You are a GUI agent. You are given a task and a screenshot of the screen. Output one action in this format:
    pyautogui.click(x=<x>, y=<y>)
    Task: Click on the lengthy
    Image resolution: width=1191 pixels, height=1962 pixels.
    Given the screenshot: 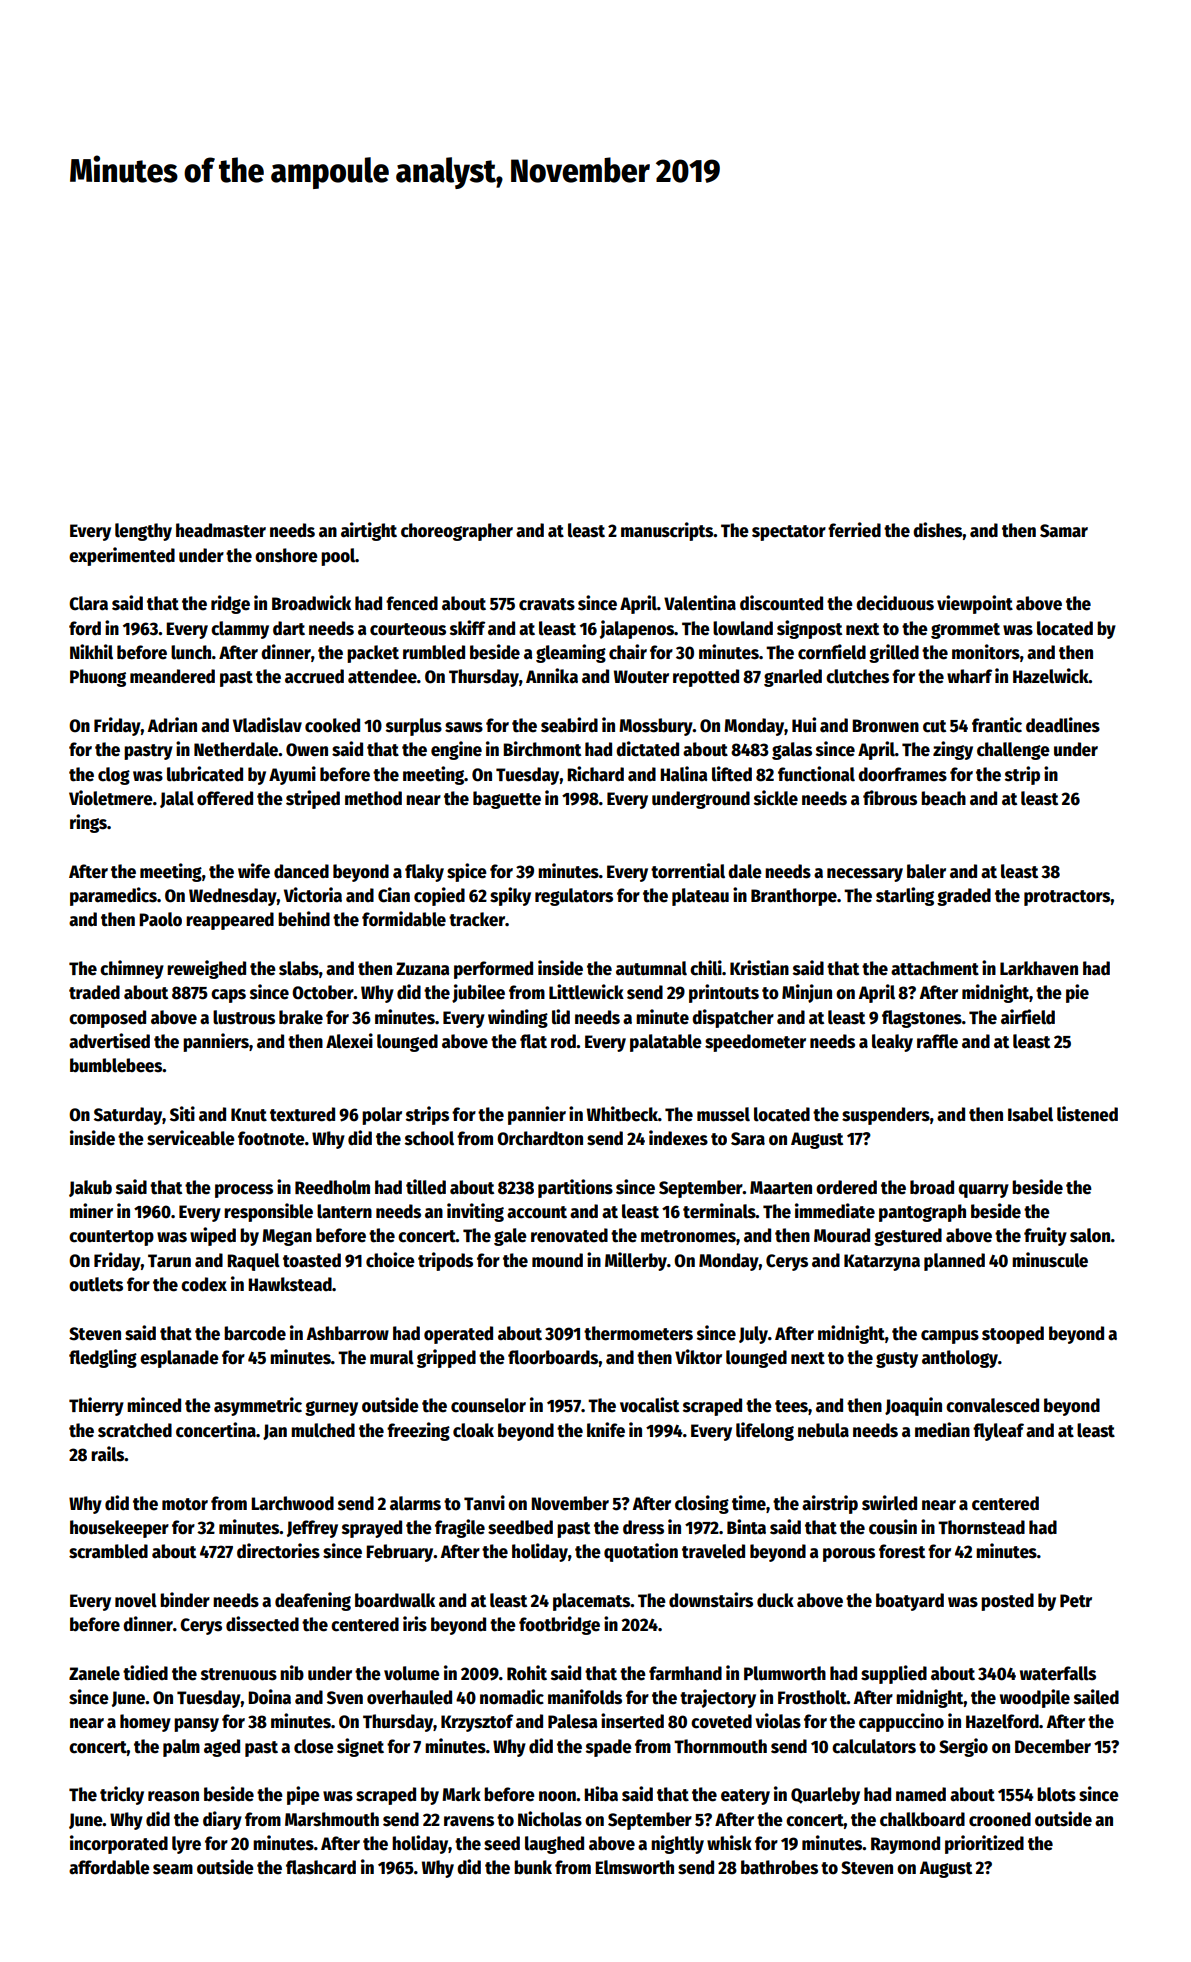 What is the action you would take?
    pyautogui.click(x=143, y=532)
